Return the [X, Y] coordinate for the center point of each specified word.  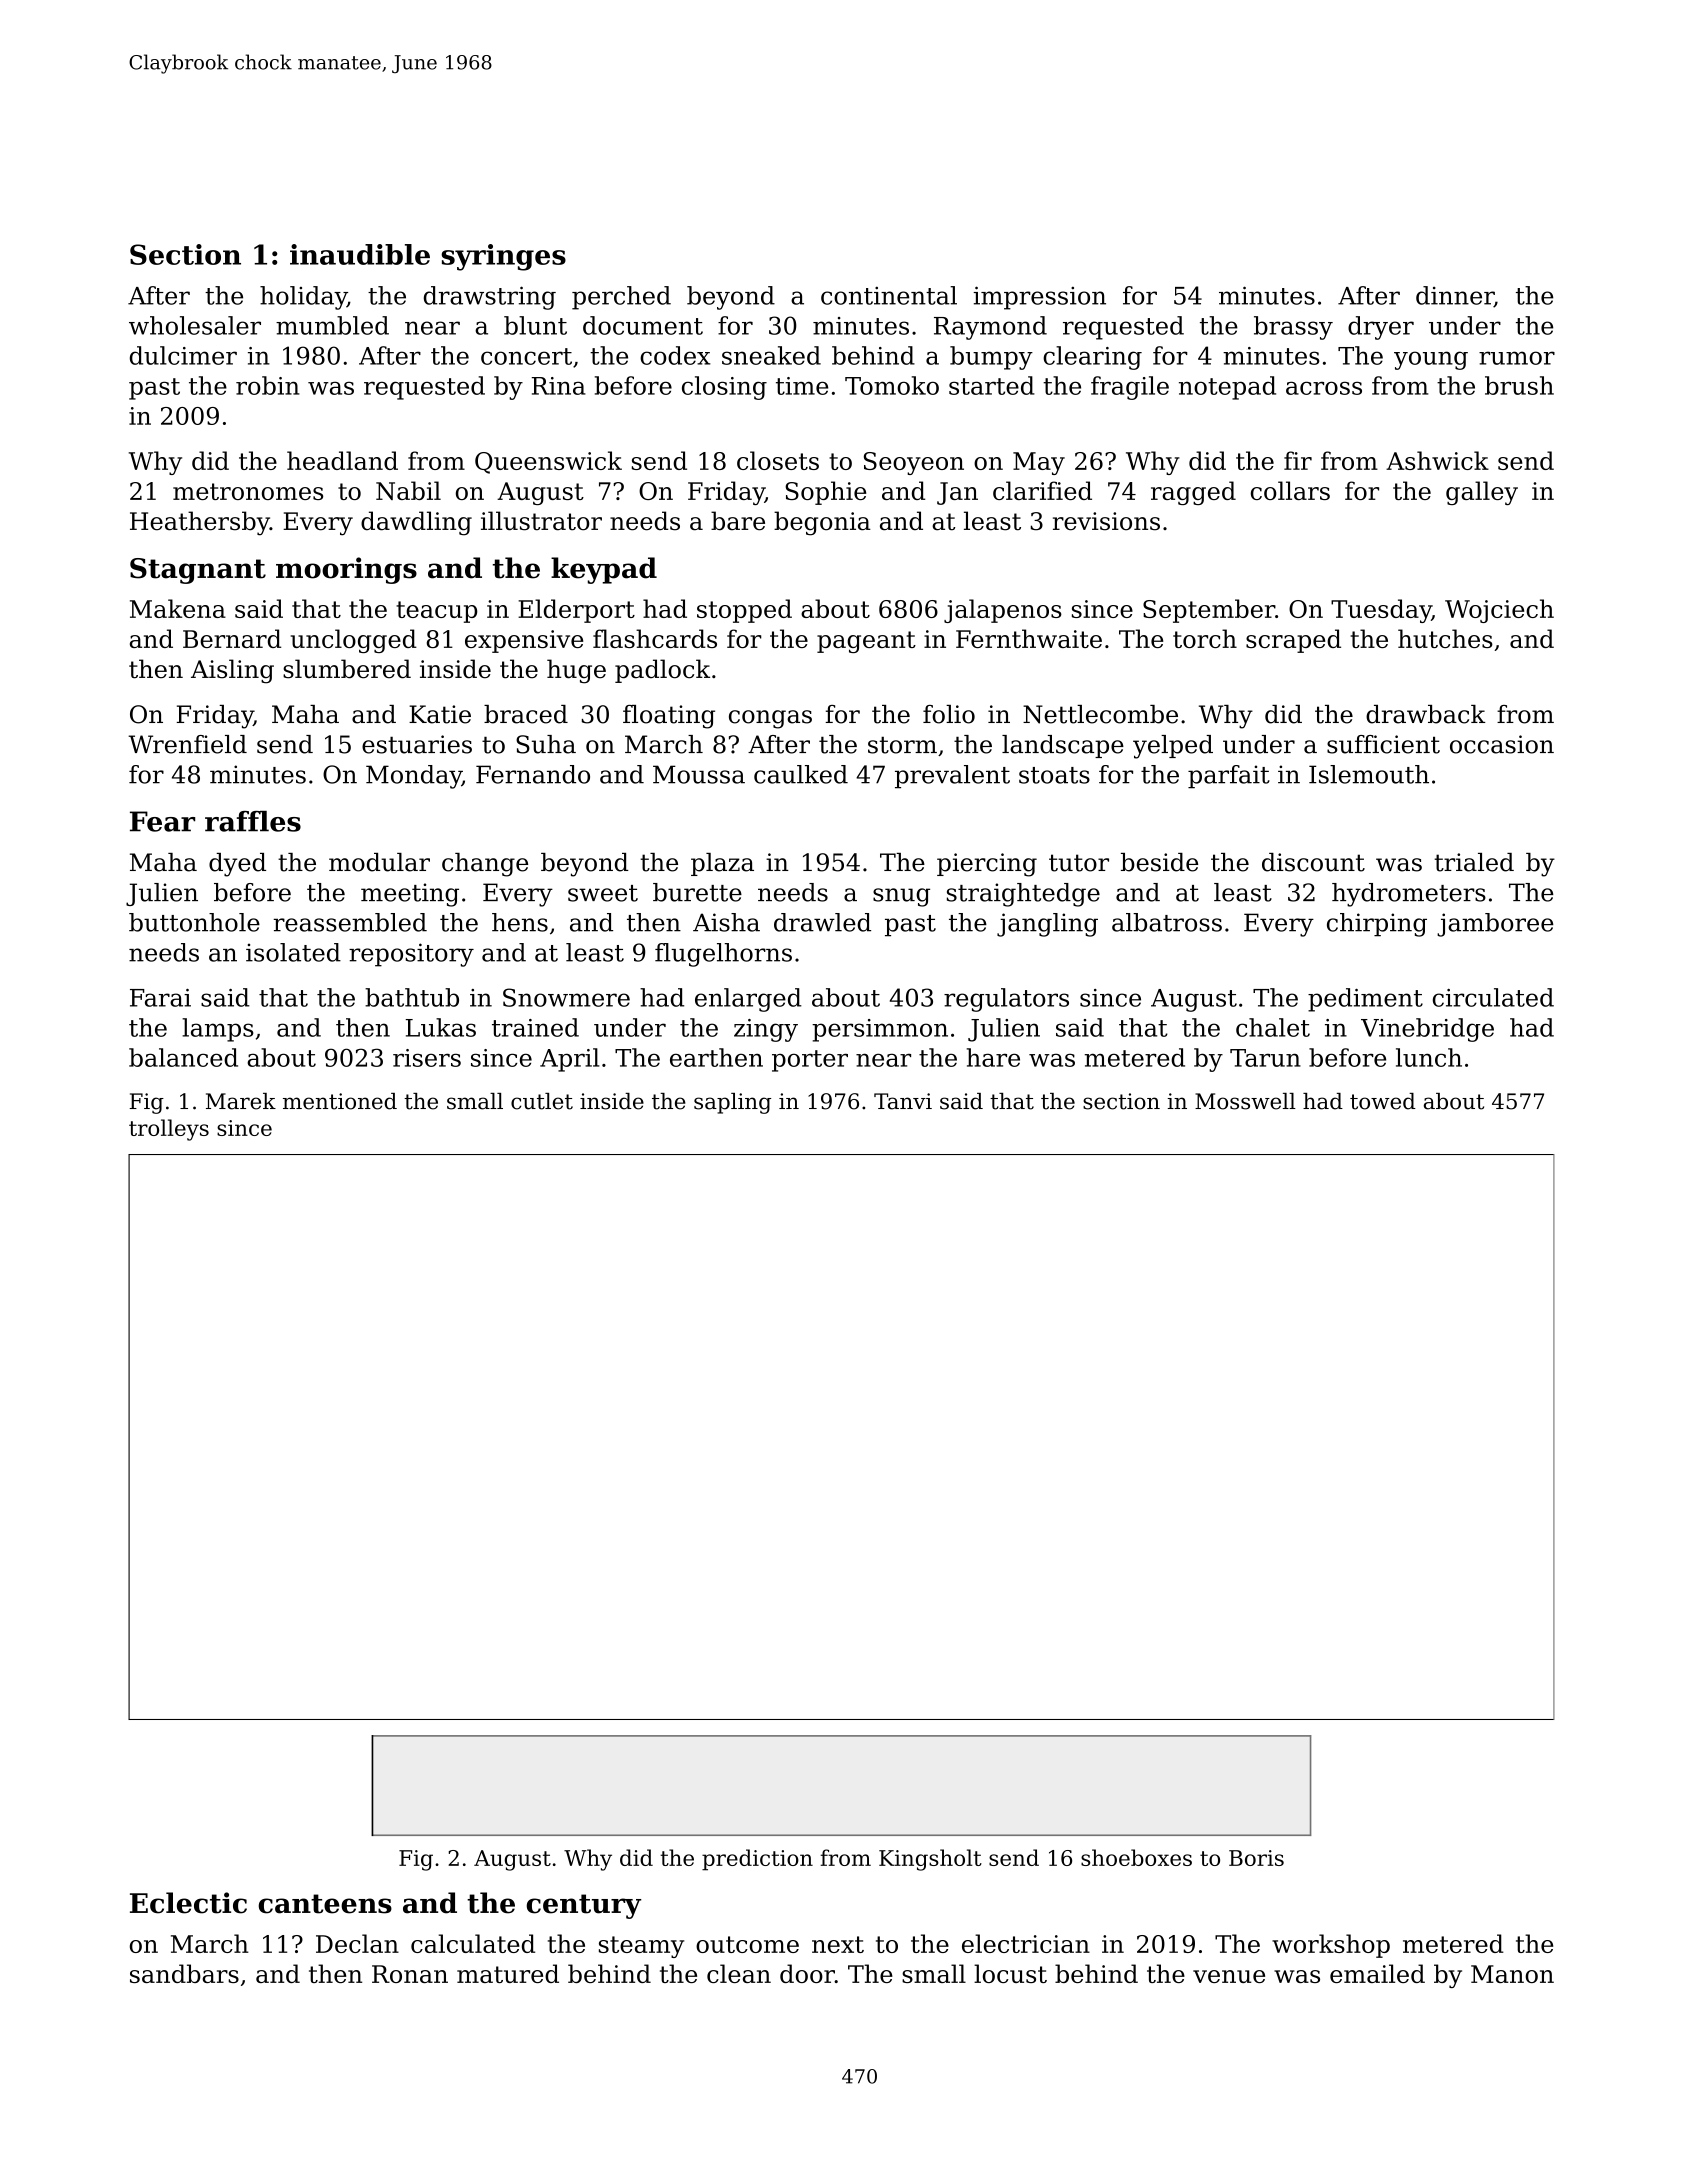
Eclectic [188, 1903]
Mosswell [1245, 1101]
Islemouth [1369, 774]
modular [379, 862]
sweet [603, 893]
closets [778, 460]
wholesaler [195, 325]
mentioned [340, 1101]
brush [1519, 385]
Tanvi [903, 1101]
